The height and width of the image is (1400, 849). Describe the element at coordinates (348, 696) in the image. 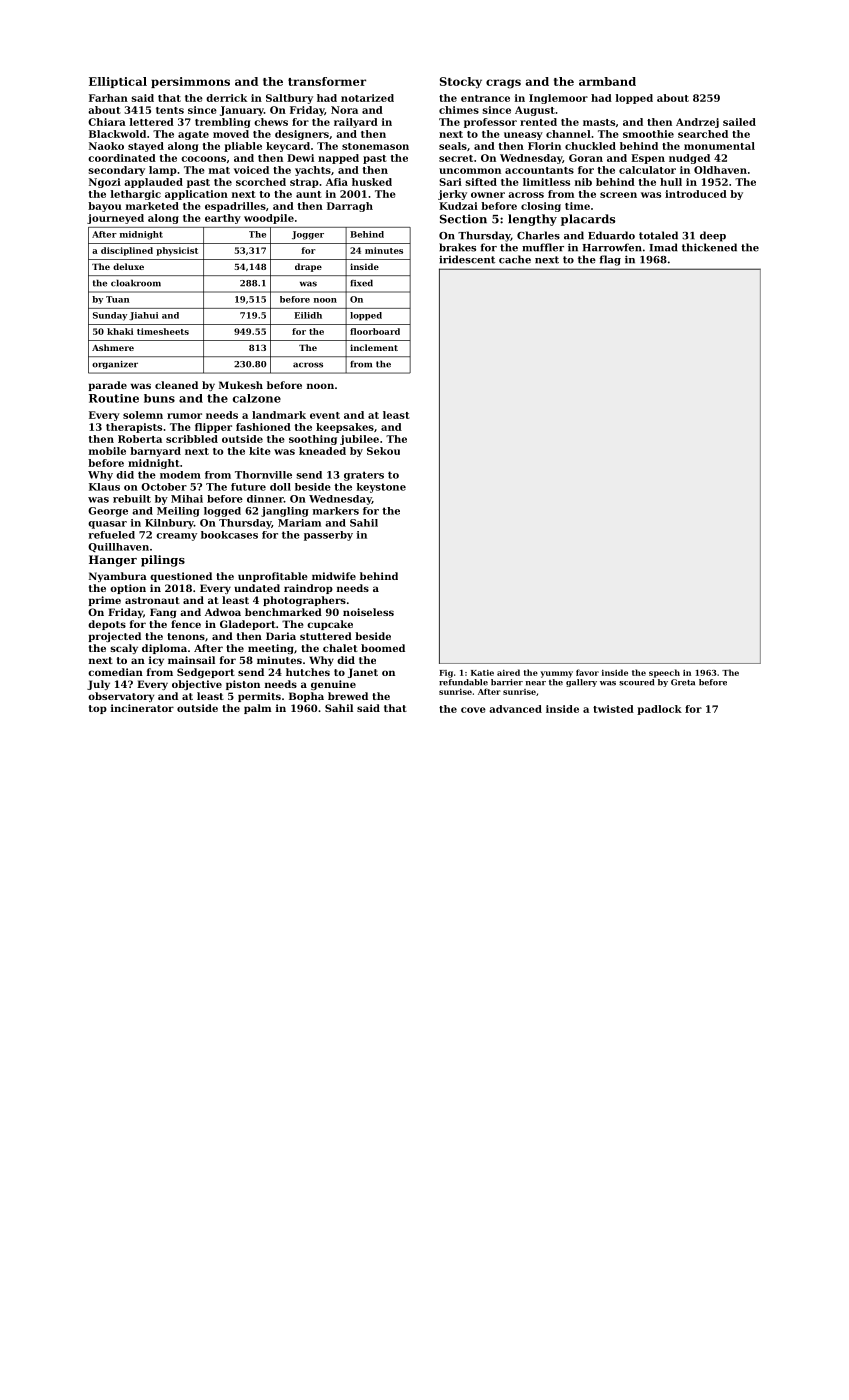

I see `brewed` at that location.
